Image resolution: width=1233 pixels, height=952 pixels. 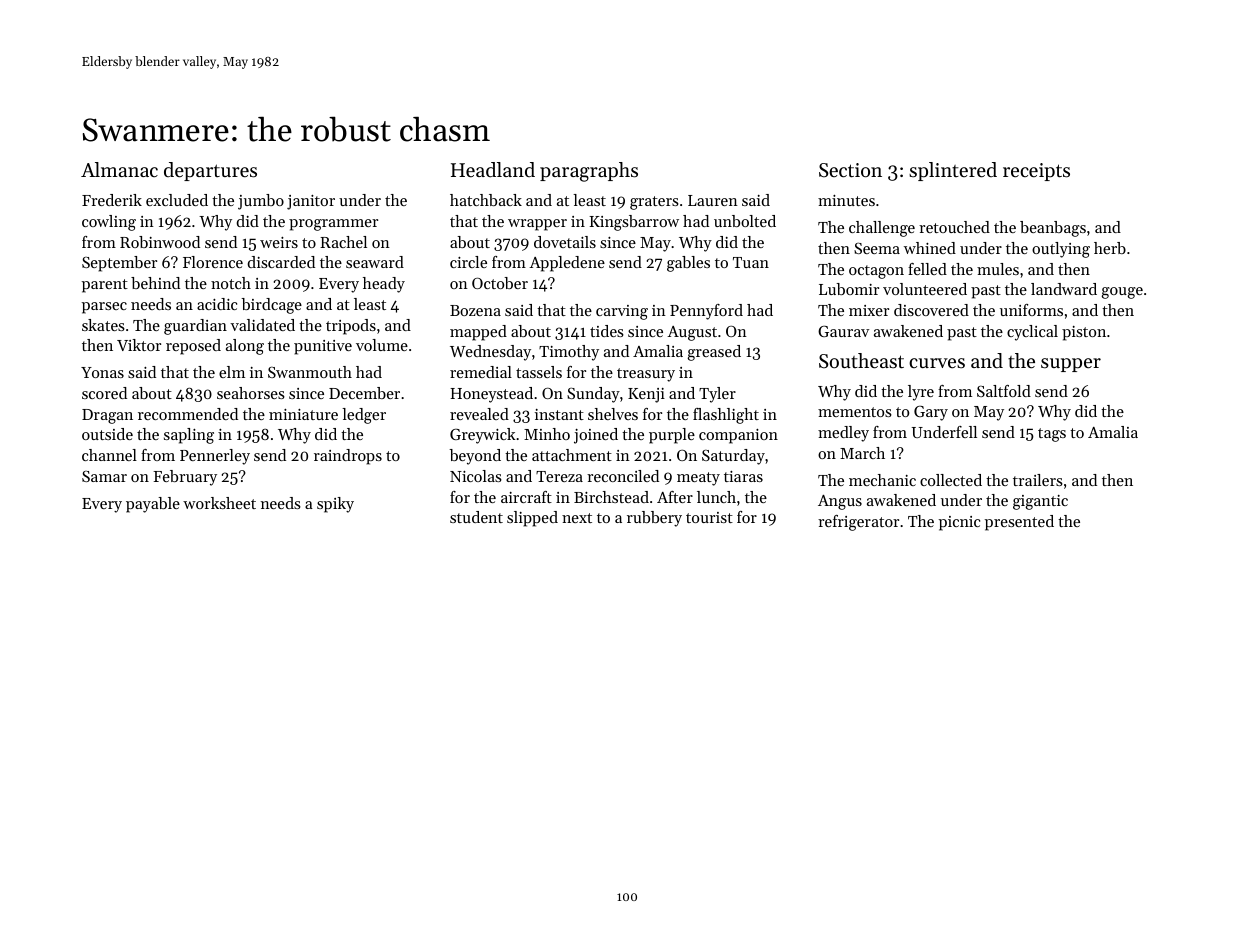 What do you see at coordinates (231, 283) in the document?
I see `notch` at bounding box center [231, 283].
